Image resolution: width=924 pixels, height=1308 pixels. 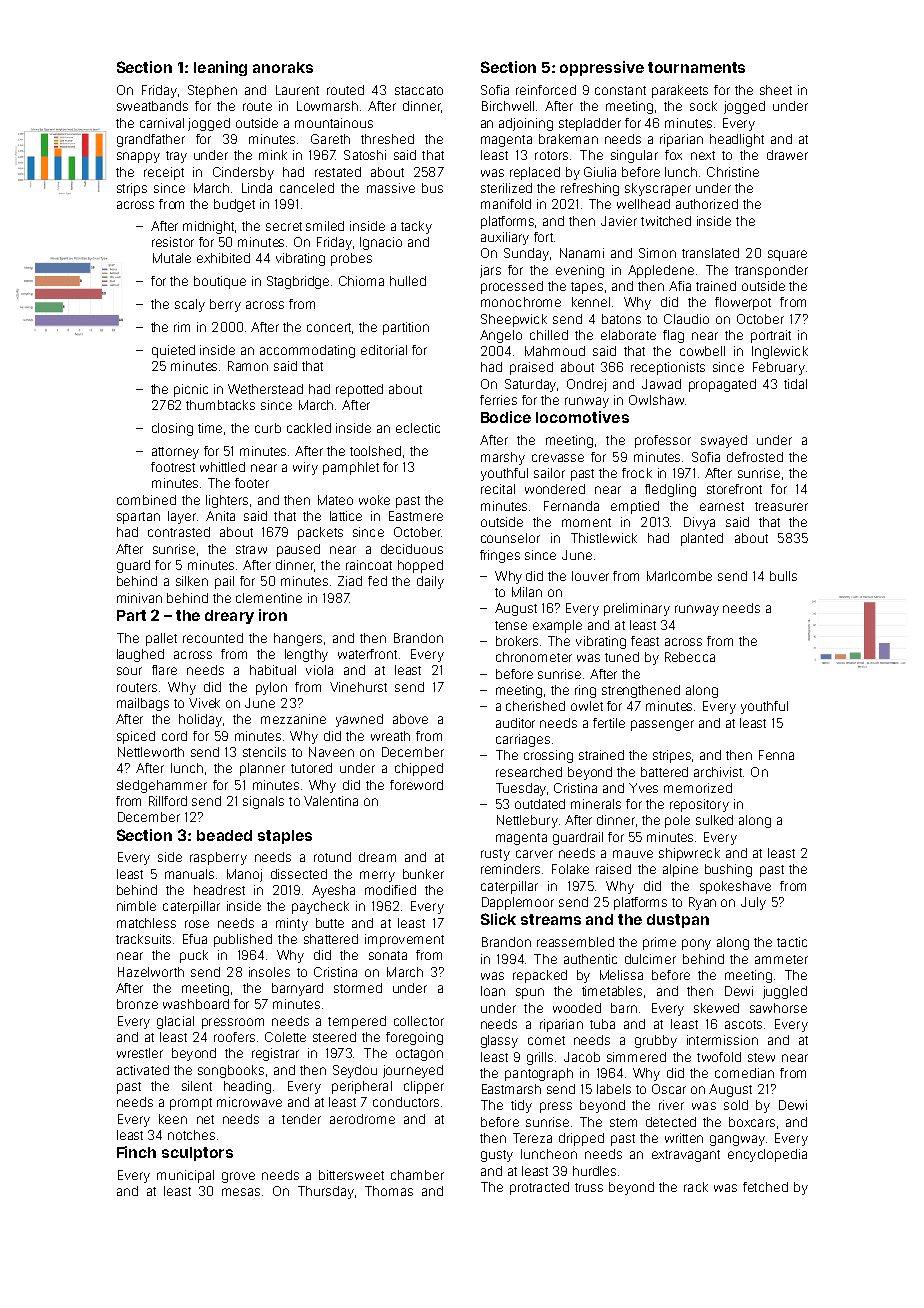 I want to click on minivan, so click(x=139, y=598).
